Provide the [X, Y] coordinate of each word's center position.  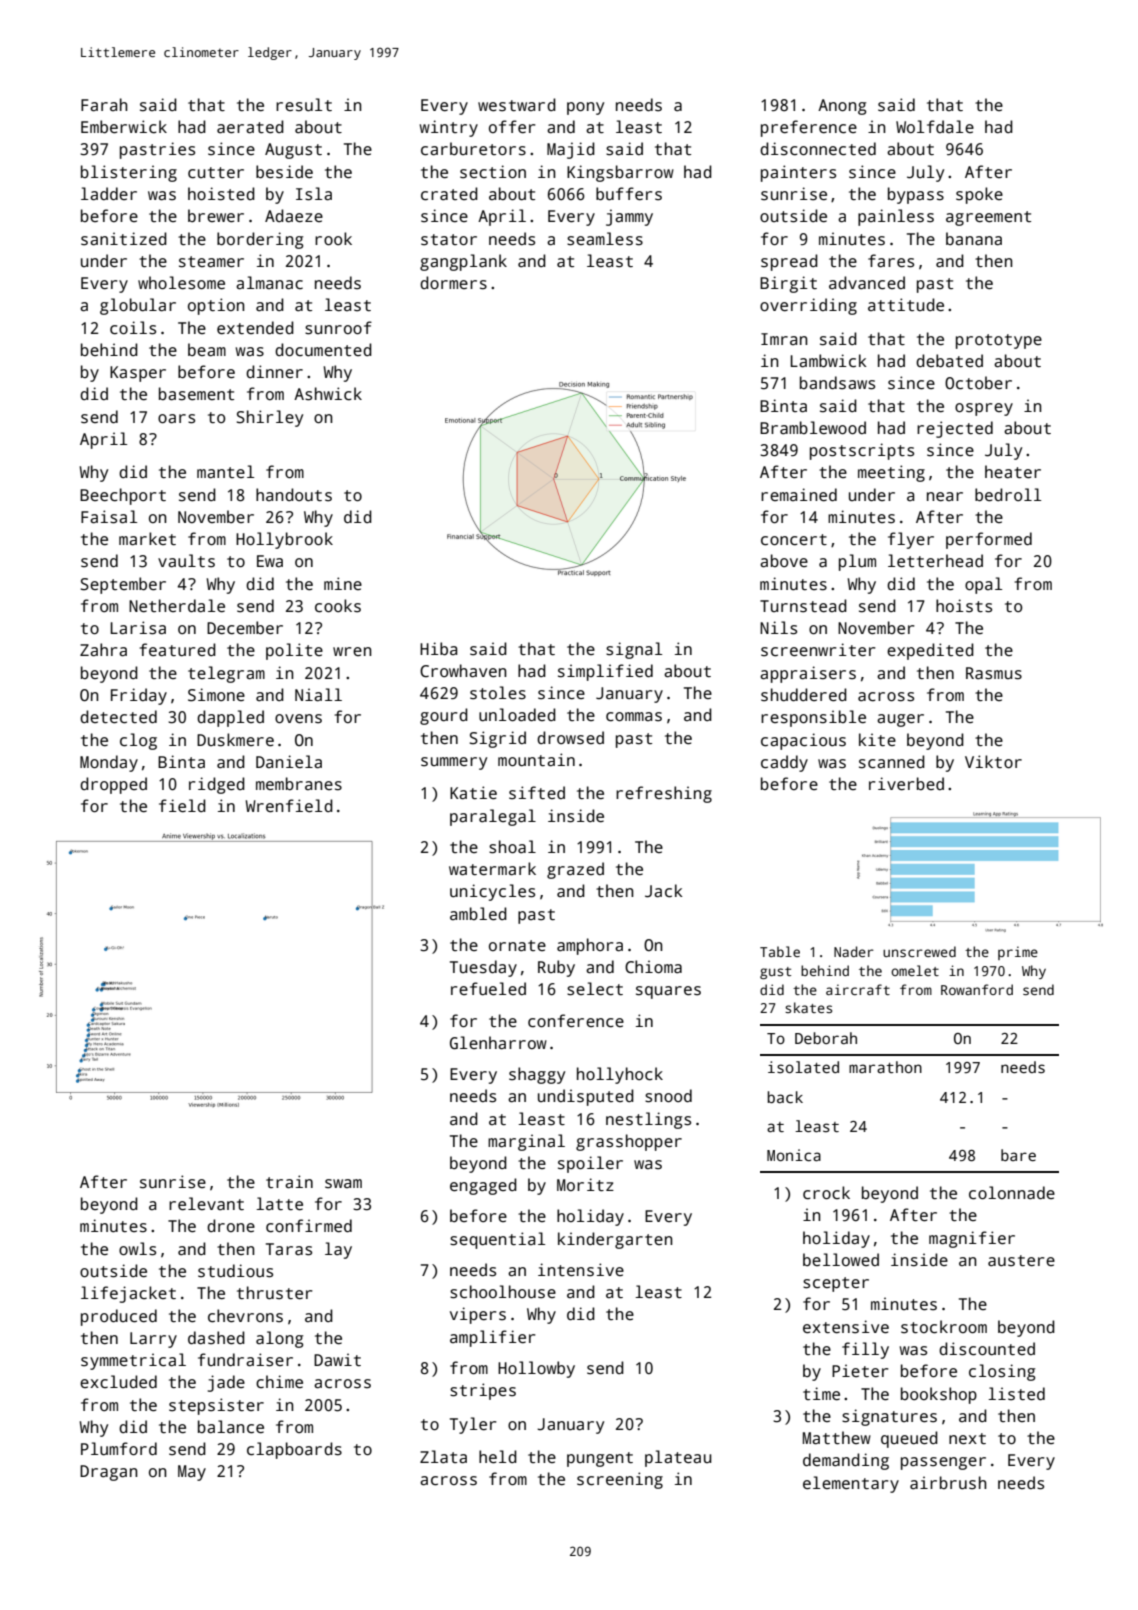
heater [1013, 472]
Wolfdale [935, 126]
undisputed [586, 1097]
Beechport [123, 496]
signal [634, 650]
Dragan [109, 1473]
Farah [104, 105]
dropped [113, 785]
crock [826, 1193]
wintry [449, 128]
